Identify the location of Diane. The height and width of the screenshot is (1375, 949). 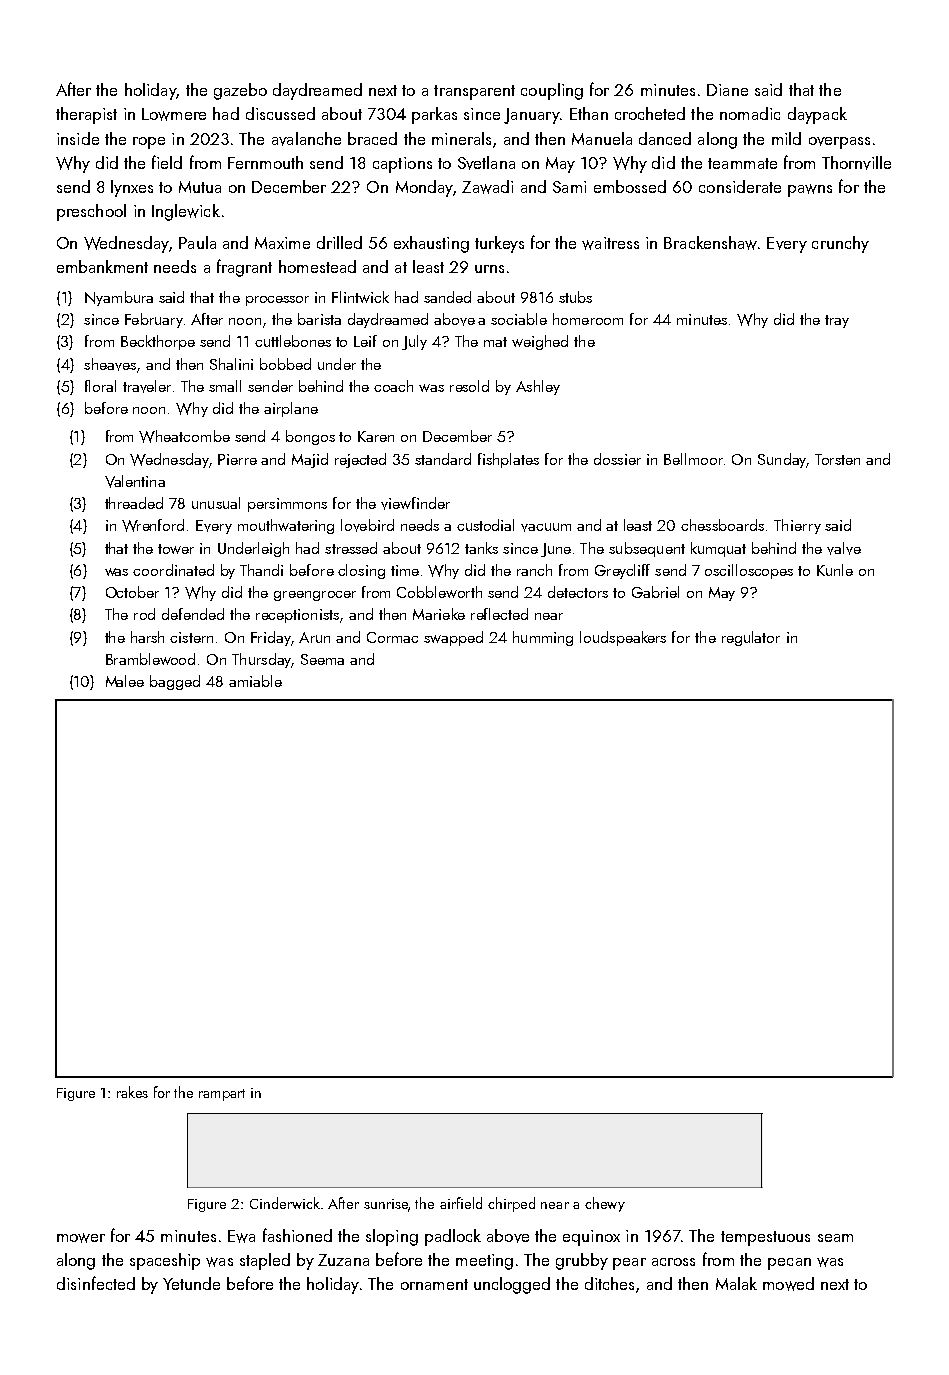
(727, 90).
